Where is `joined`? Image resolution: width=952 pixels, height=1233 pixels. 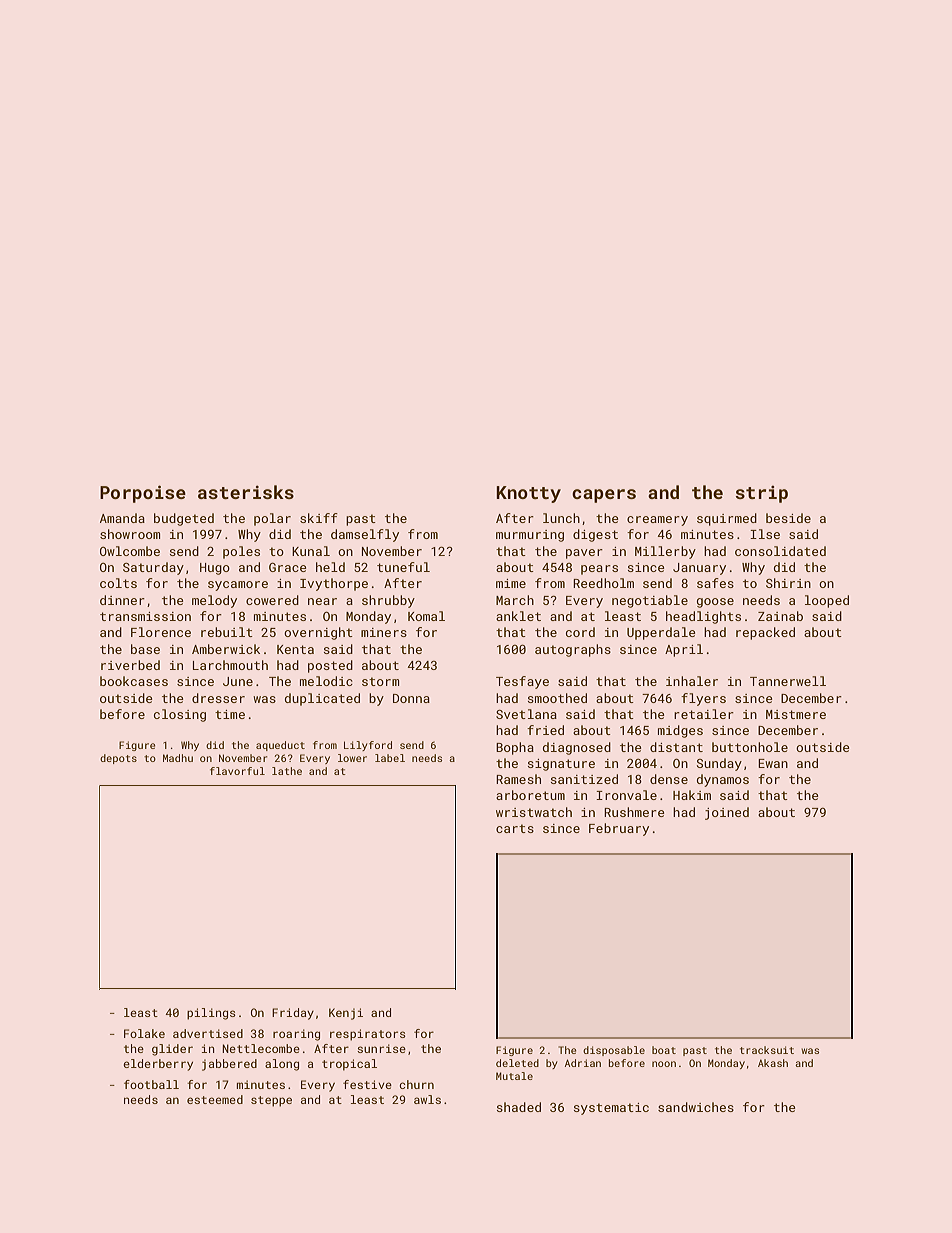 joined is located at coordinates (727, 813).
